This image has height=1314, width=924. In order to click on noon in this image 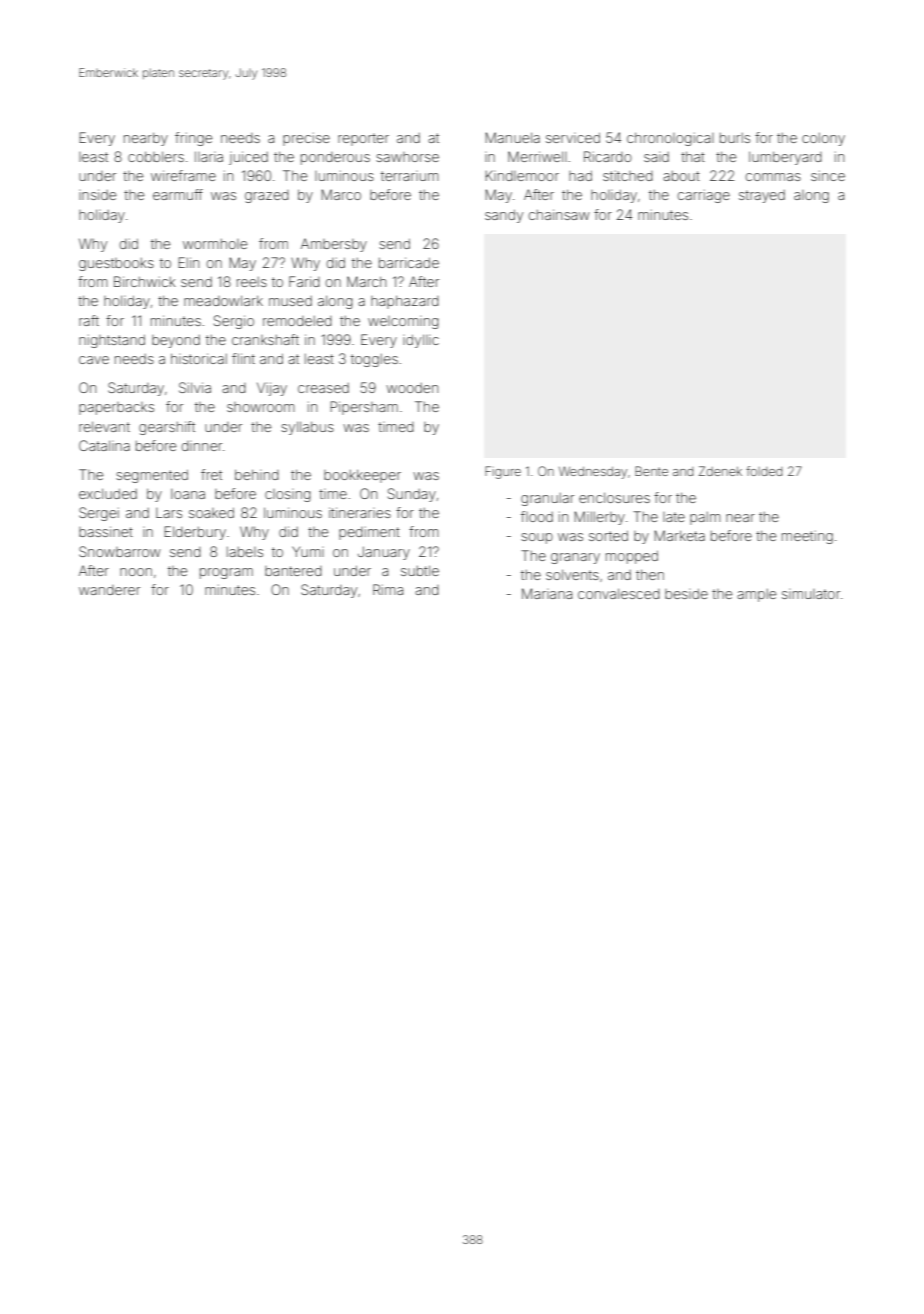, I will do `click(136, 572)`.
